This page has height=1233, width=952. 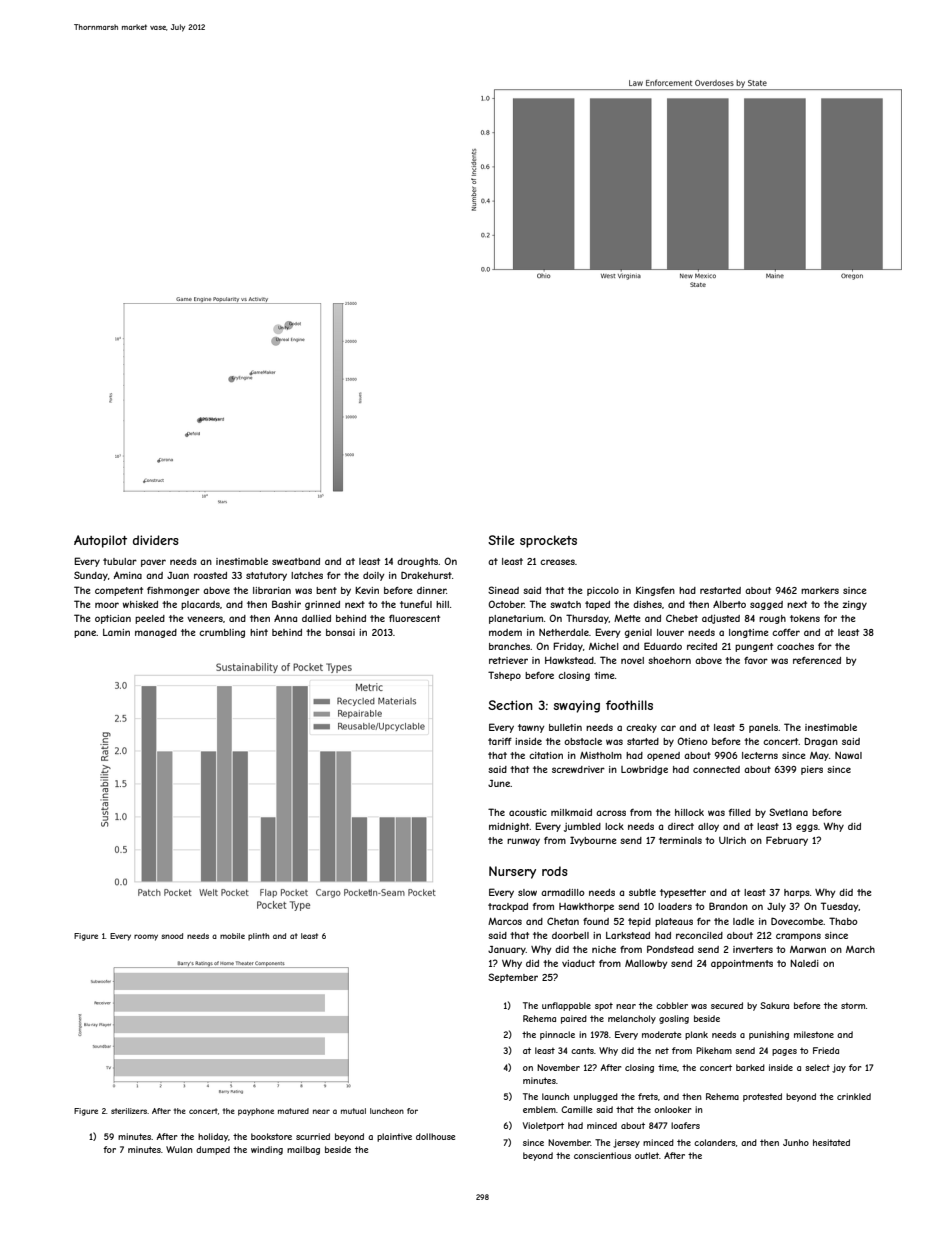 What do you see at coordinates (293, 1111) in the page?
I see `matured` at bounding box center [293, 1111].
